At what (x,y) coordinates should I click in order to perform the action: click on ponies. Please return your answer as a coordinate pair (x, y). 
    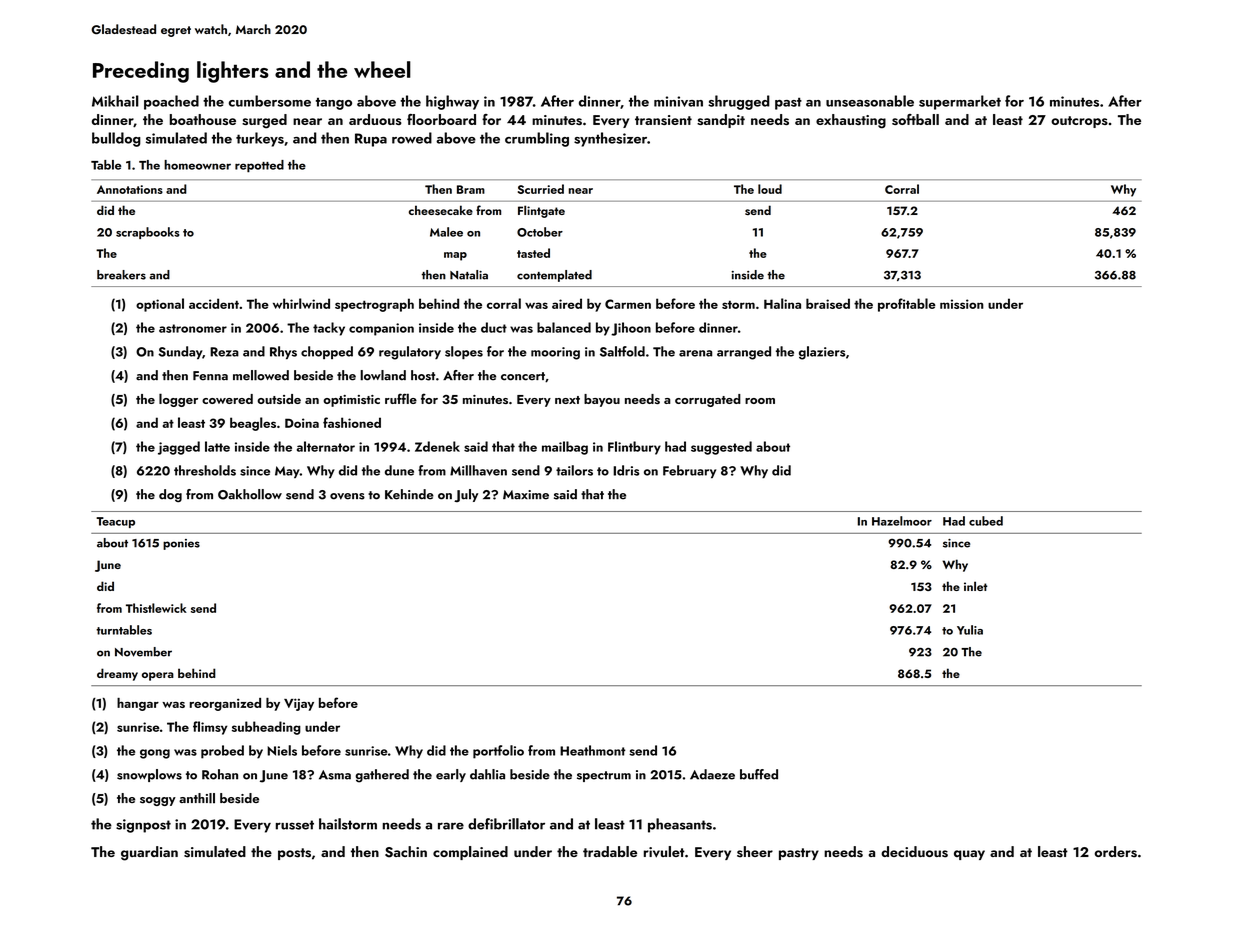
    Looking at the image, I should click on (181, 544).
